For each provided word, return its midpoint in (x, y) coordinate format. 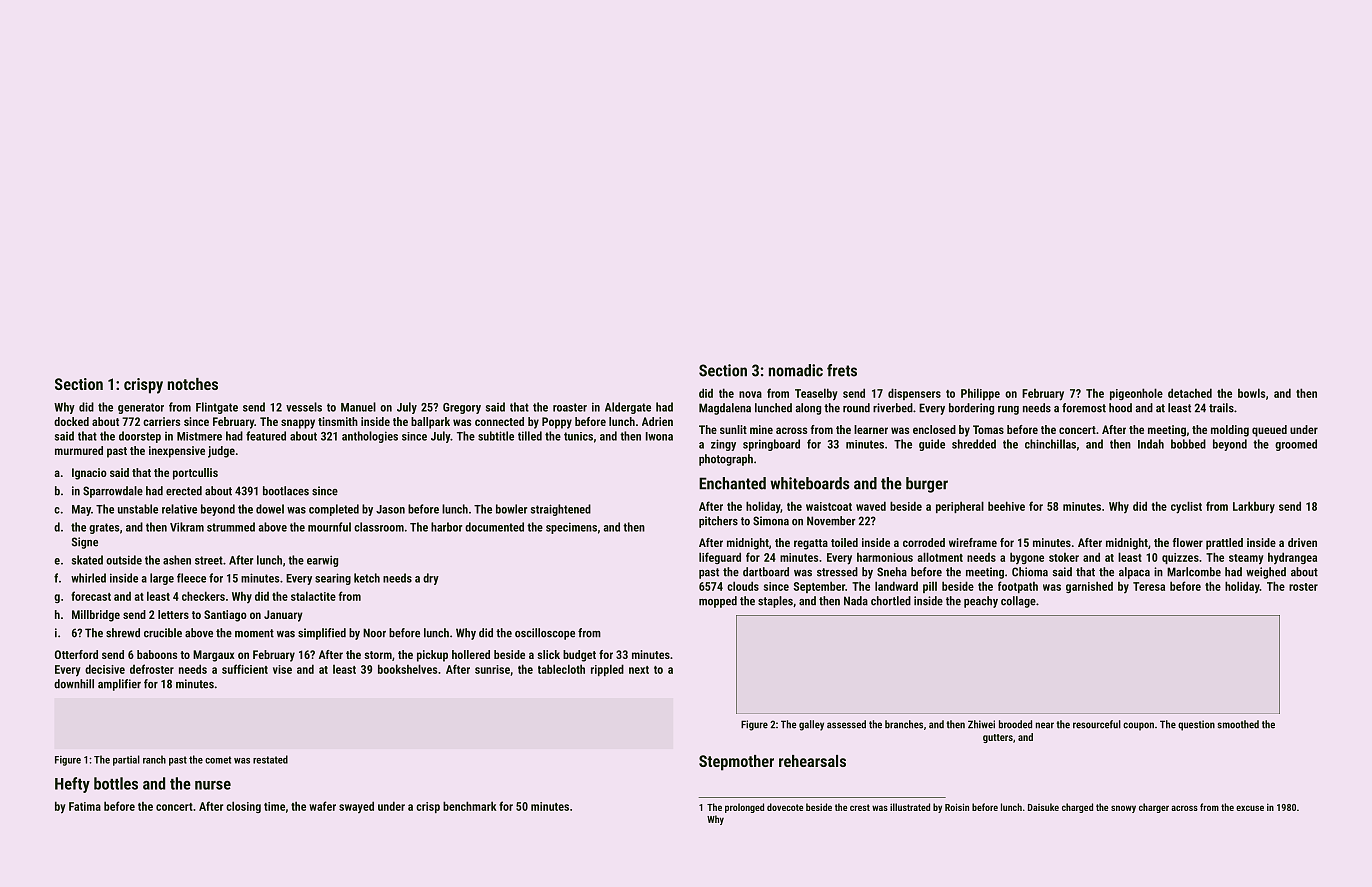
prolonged (744, 808)
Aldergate (628, 408)
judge (221, 452)
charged (1077, 808)
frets (842, 370)
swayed (356, 807)
